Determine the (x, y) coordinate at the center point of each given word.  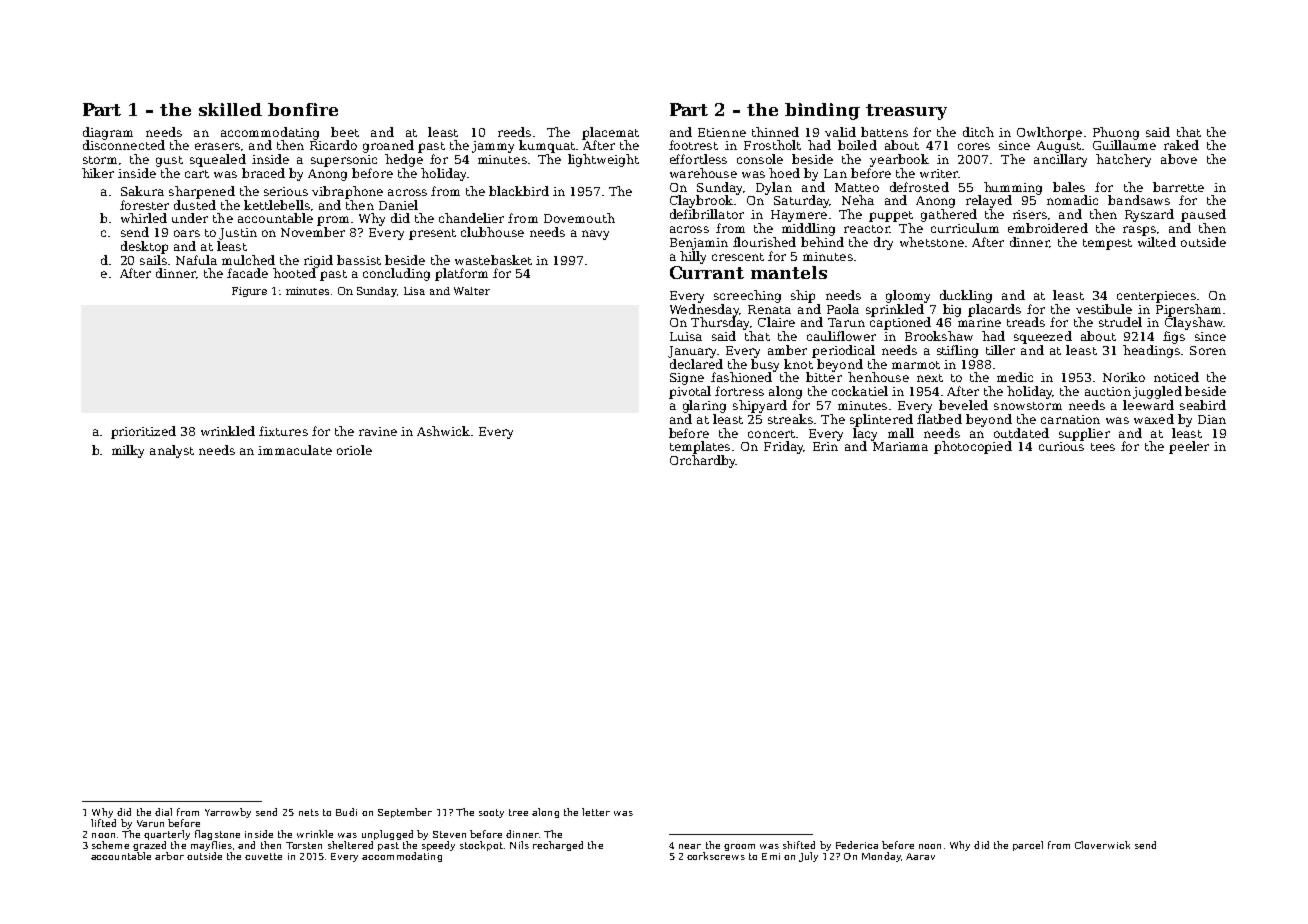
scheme (110, 845)
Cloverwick (1102, 845)
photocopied (973, 447)
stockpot (481, 846)
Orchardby (703, 461)
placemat (610, 133)
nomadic (1072, 200)
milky (128, 451)
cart (197, 174)
